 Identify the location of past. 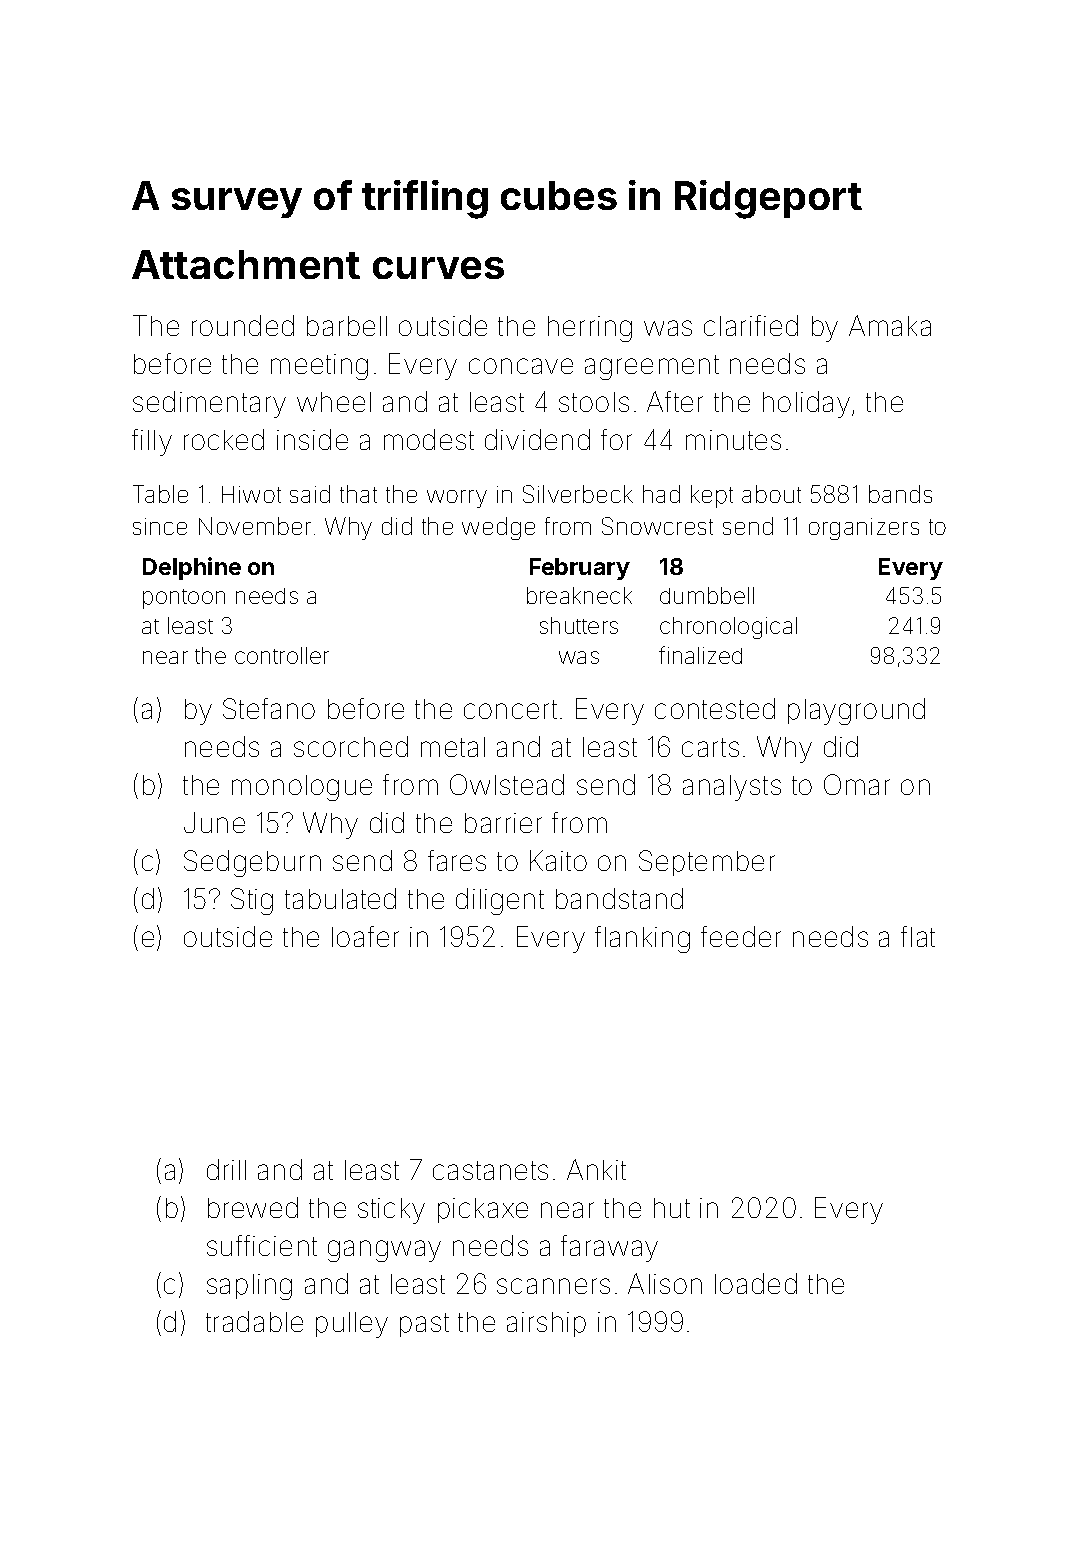
(424, 1325).
